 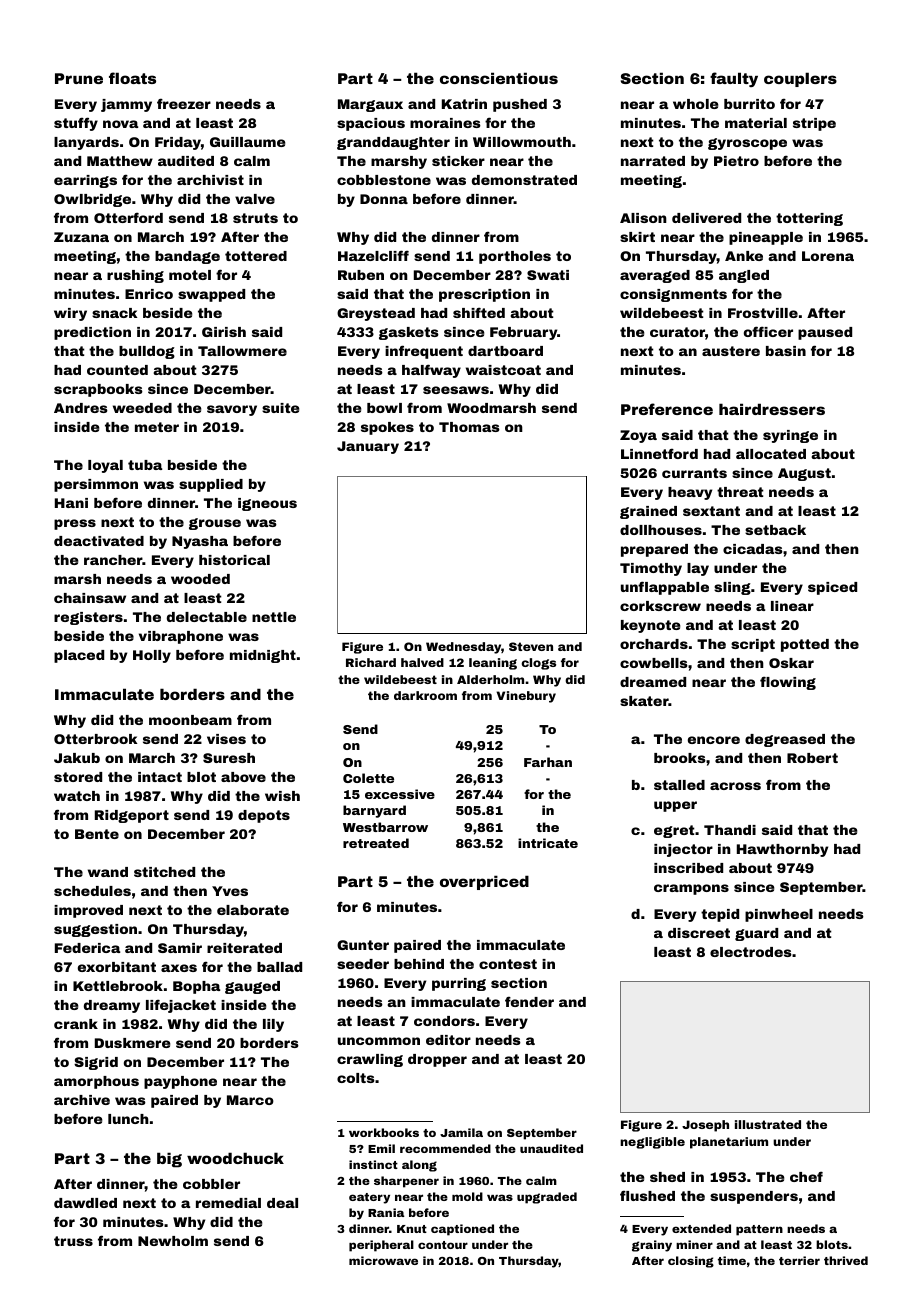 What do you see at coordinates (79, 78) in the image?
I see `Prune` at bounding box center [79, 78].
